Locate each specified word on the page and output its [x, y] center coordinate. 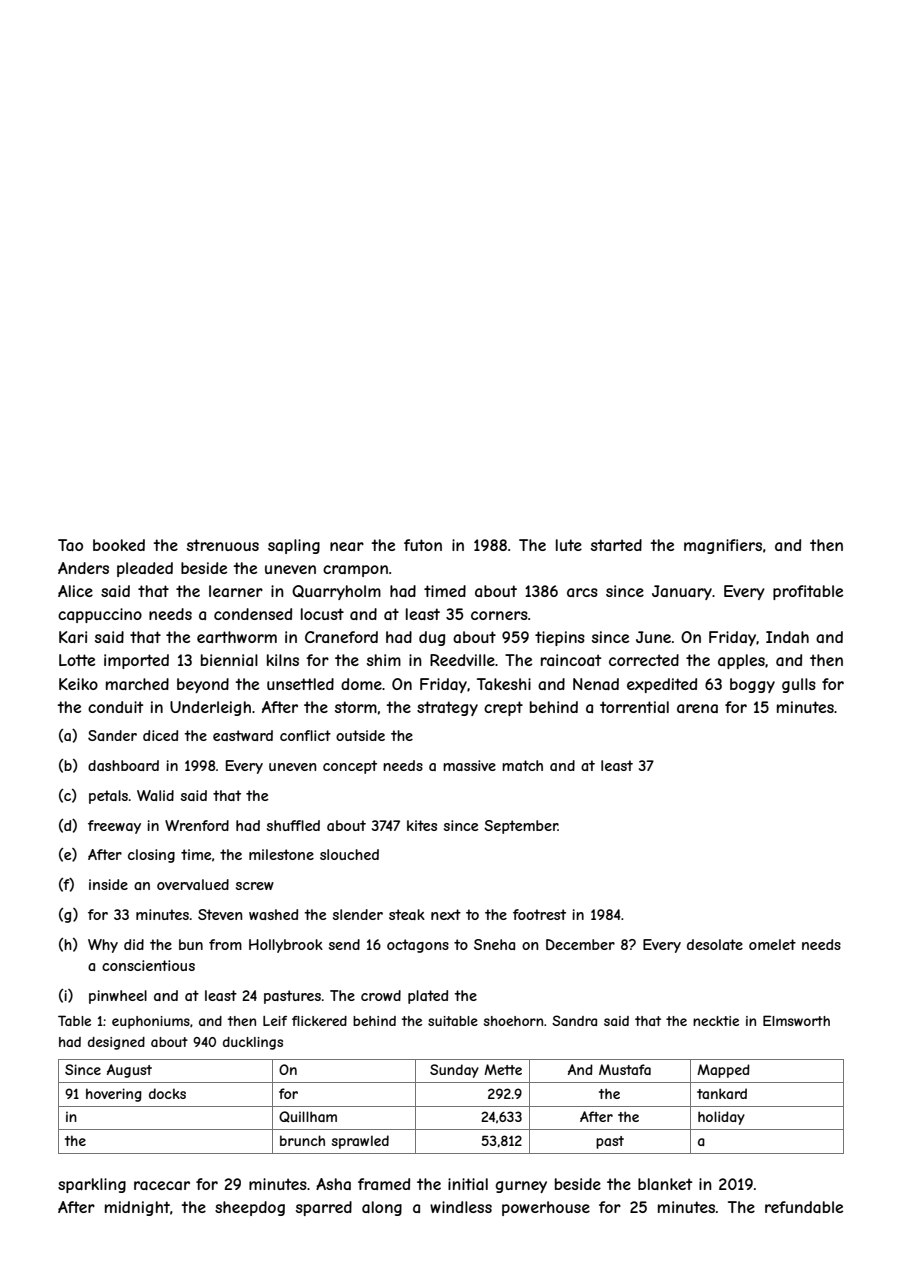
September [521, 827]
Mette [503, 1069]
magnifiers [723, 546]
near [347, 546]
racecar [162, 1185]
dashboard [123, 765]
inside [108, 884]
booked [119, 545]
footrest [539, 914]
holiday [721, 1118]
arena [697, 708]
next [446, 914]
